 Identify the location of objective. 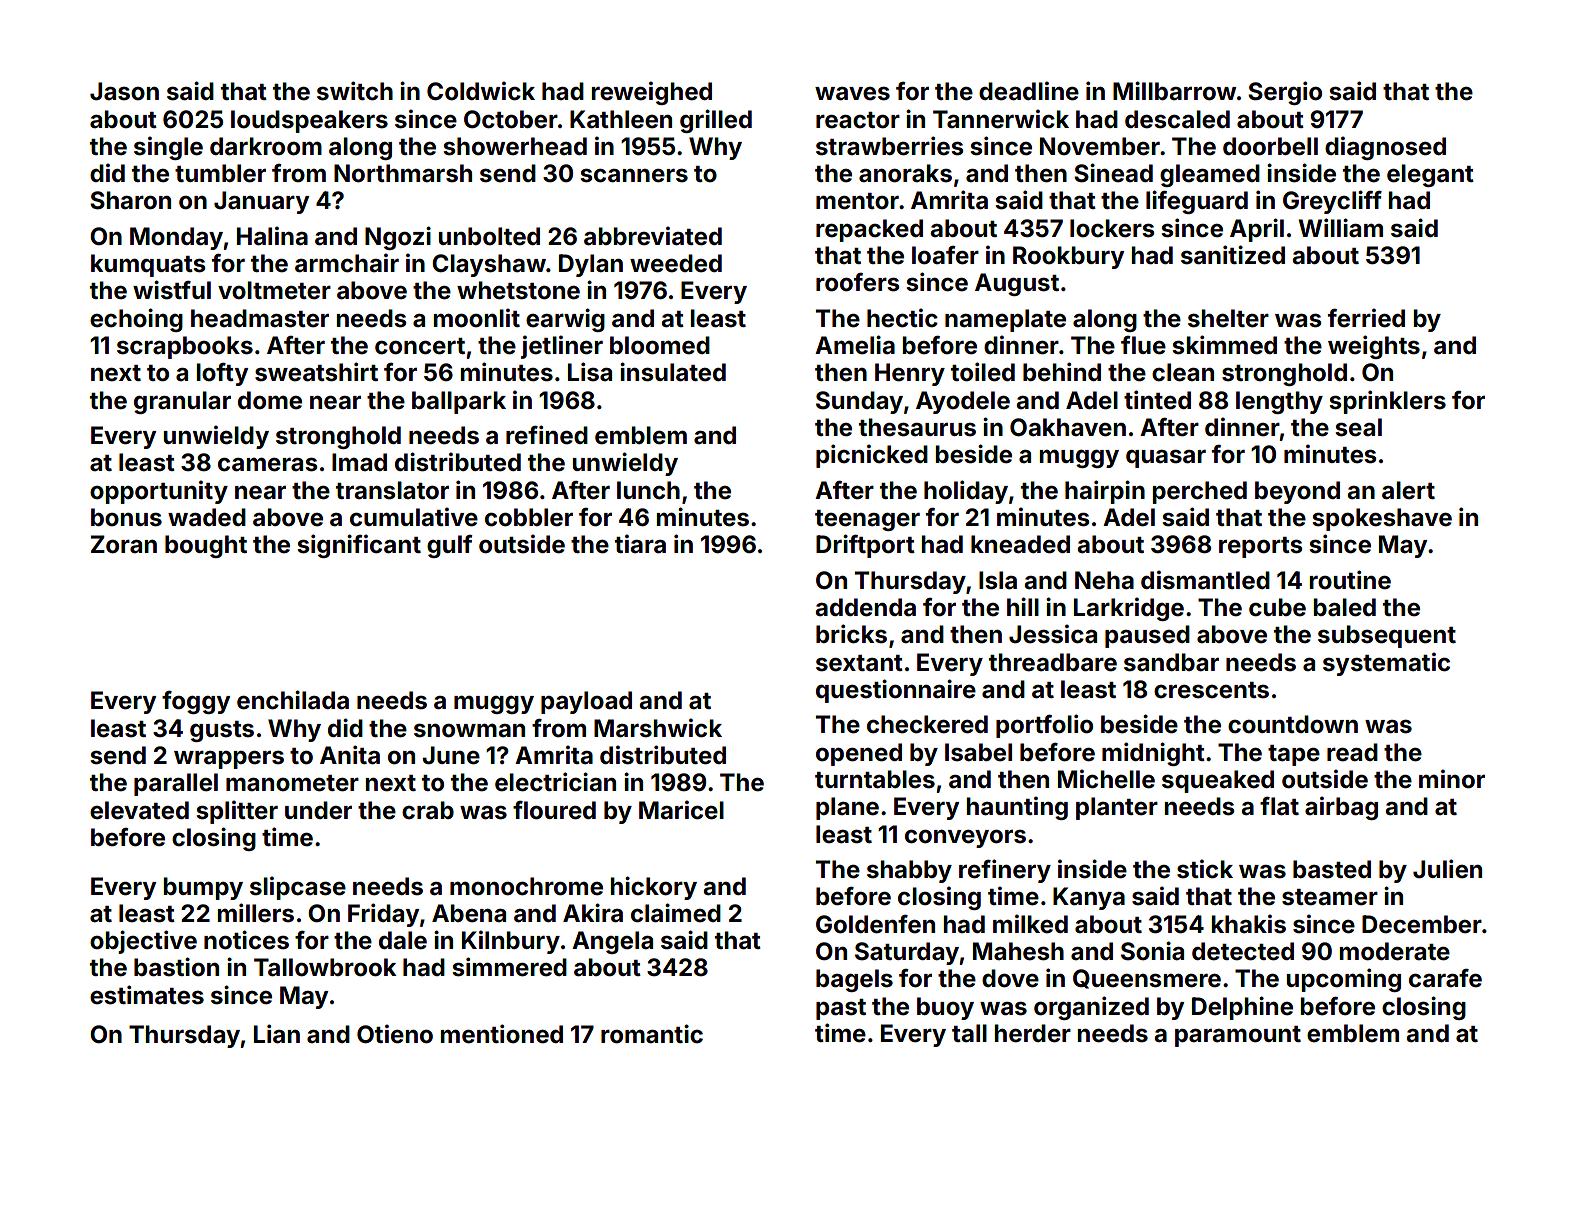
(143, 942).
